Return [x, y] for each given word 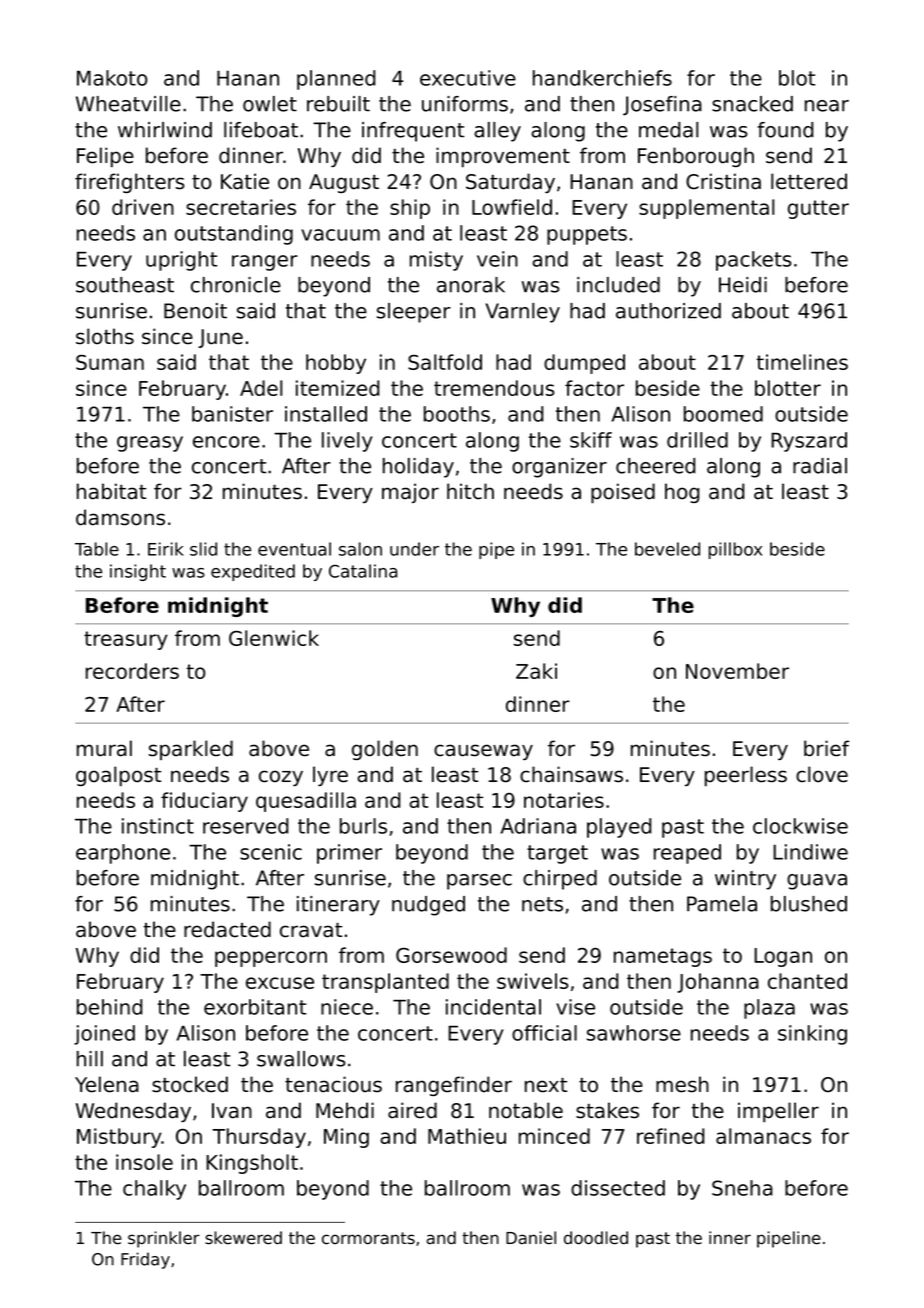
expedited [253, 572]
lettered [809, 181]
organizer [559, 468]
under [414, 549]
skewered [243, 1238]
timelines [802, 362]
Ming [346, 1138]
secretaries [241, 207]
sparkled [191, 750]
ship [410, 209]
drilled [697, 440]
